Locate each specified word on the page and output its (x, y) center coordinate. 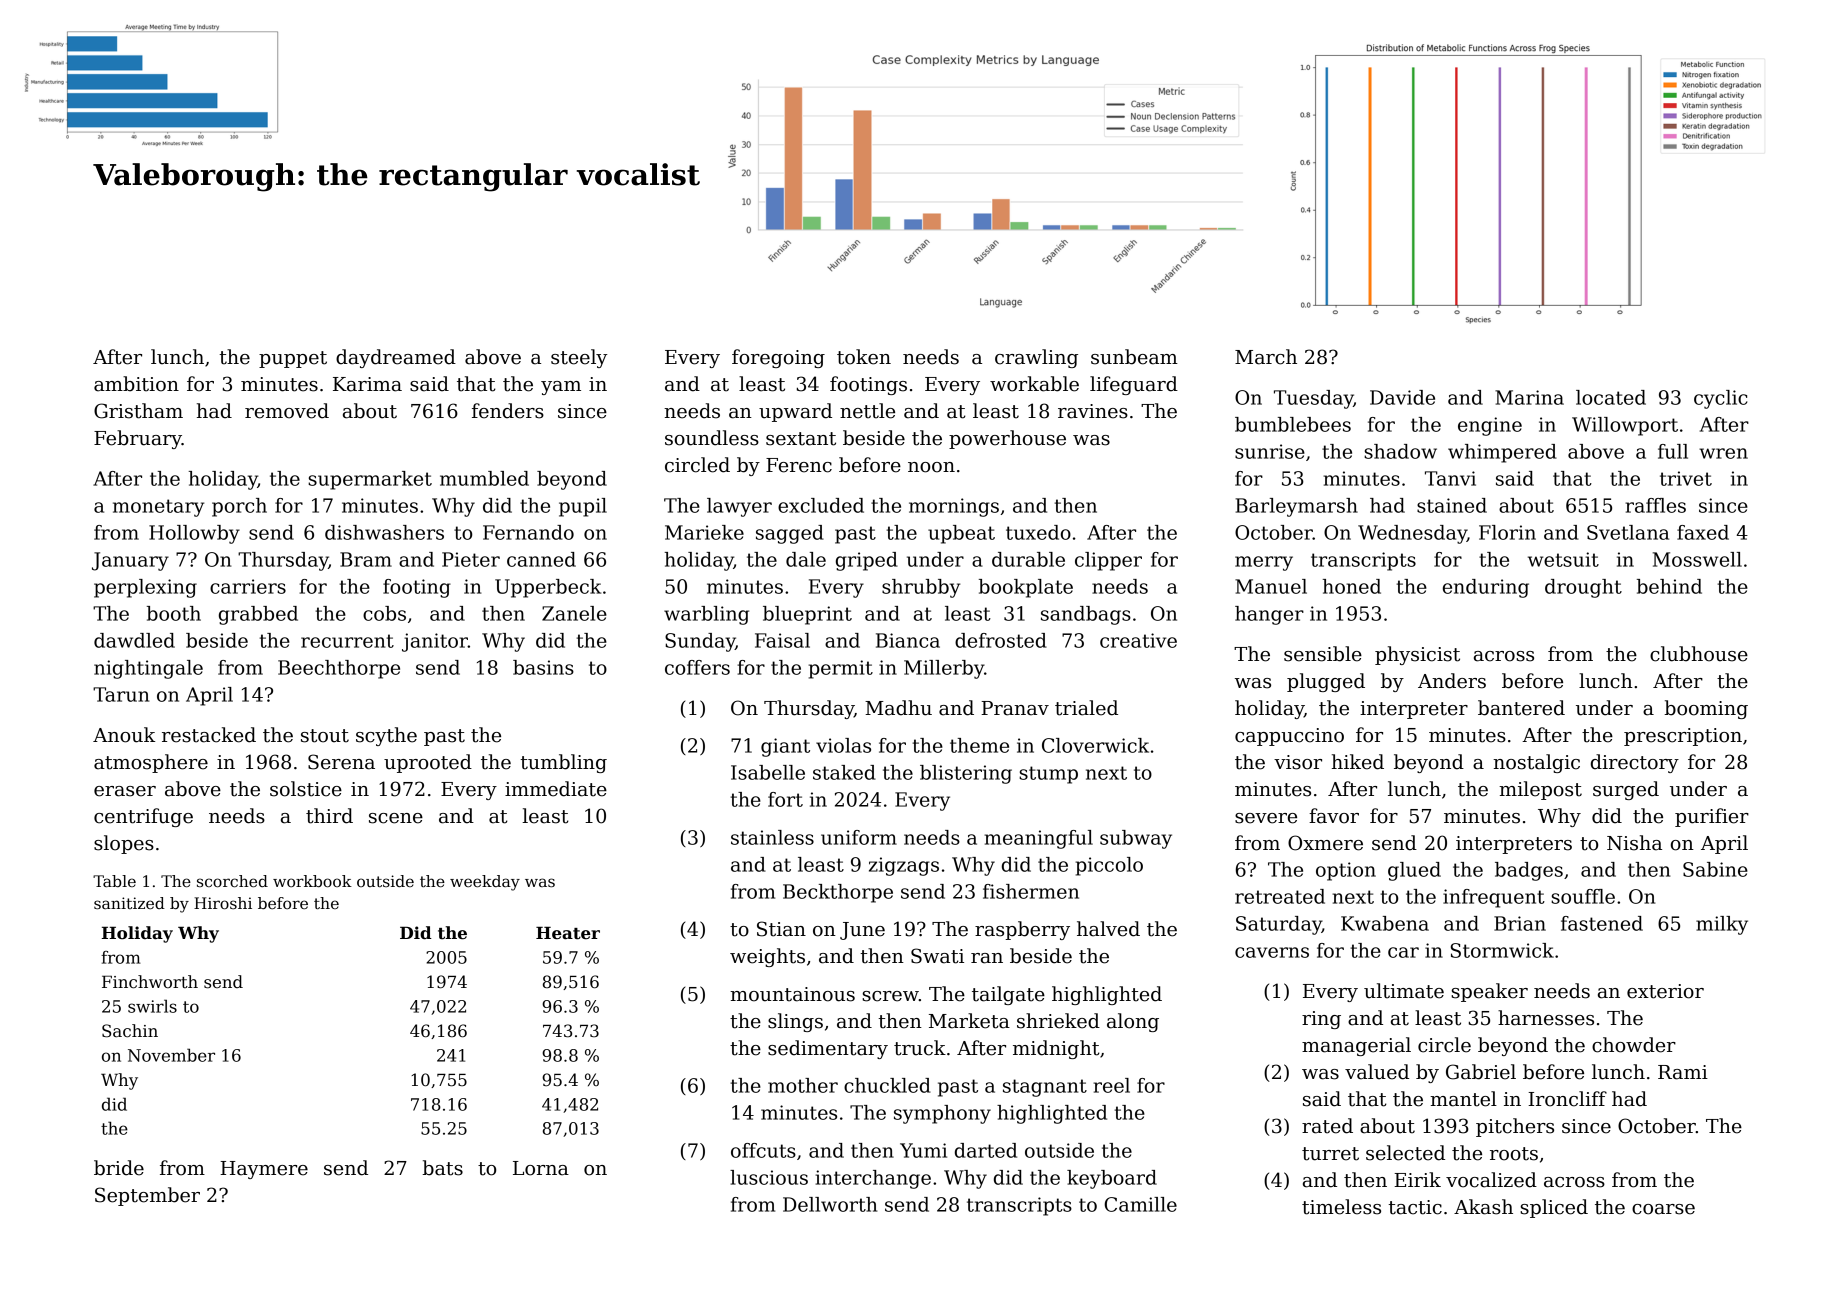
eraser (125, 791)
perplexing (145, 588)
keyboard (1112, 1179)
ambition (136, 384)
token (864, 357)
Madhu (898, 708)
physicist (1417, 655)
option (1346, 871)
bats (442, 1168)
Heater (568, 933)
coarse (1663, 1209)
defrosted (1001, 640)
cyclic (1720, 399)
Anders (1452, 681)
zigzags (904, 866)
